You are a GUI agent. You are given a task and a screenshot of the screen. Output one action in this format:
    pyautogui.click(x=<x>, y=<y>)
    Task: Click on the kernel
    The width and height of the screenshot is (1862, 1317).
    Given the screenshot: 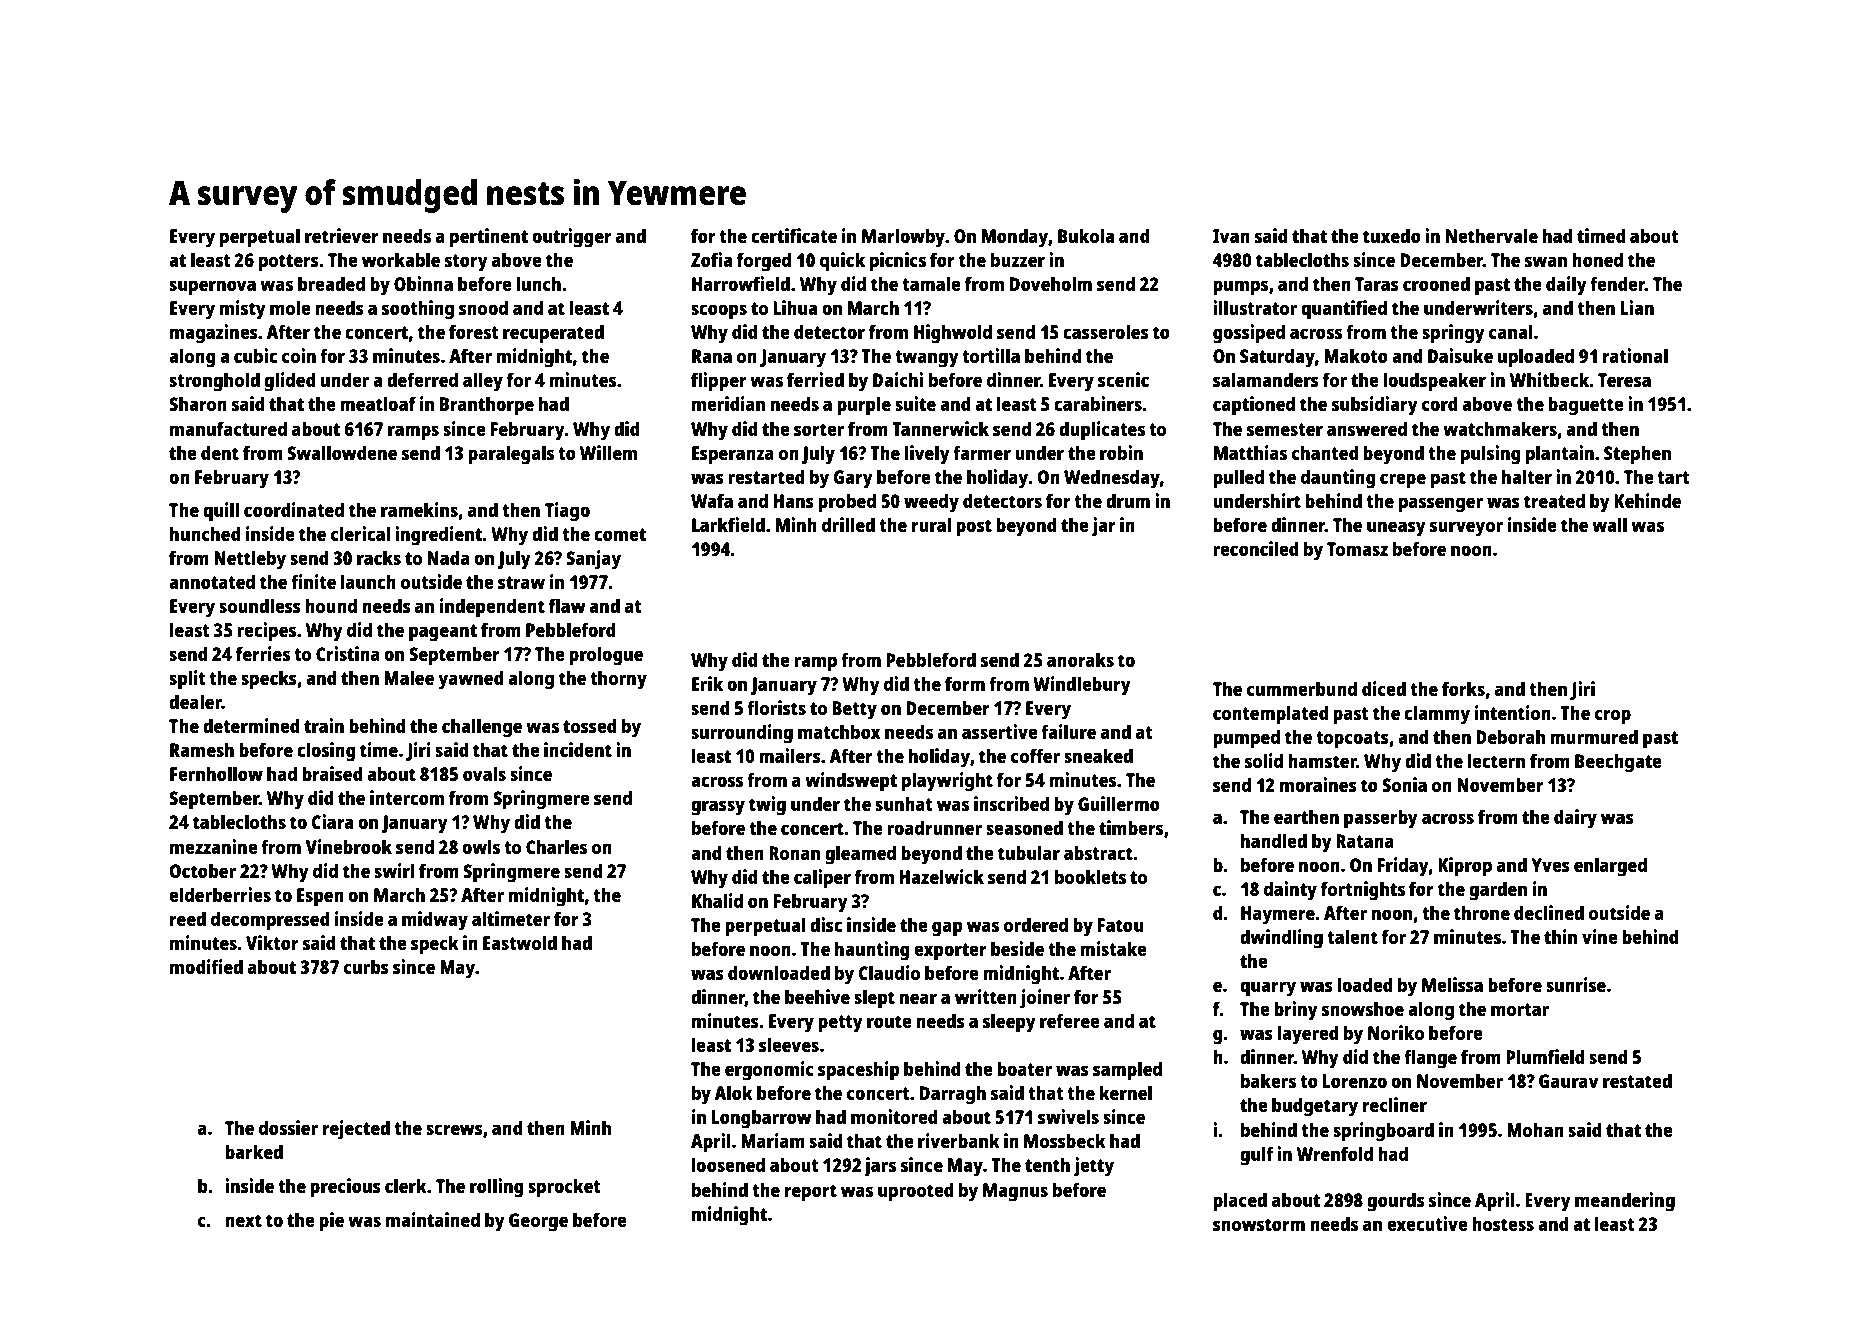 What is the action you would take?
    pyautogui.click(x=1126, y=1092)
